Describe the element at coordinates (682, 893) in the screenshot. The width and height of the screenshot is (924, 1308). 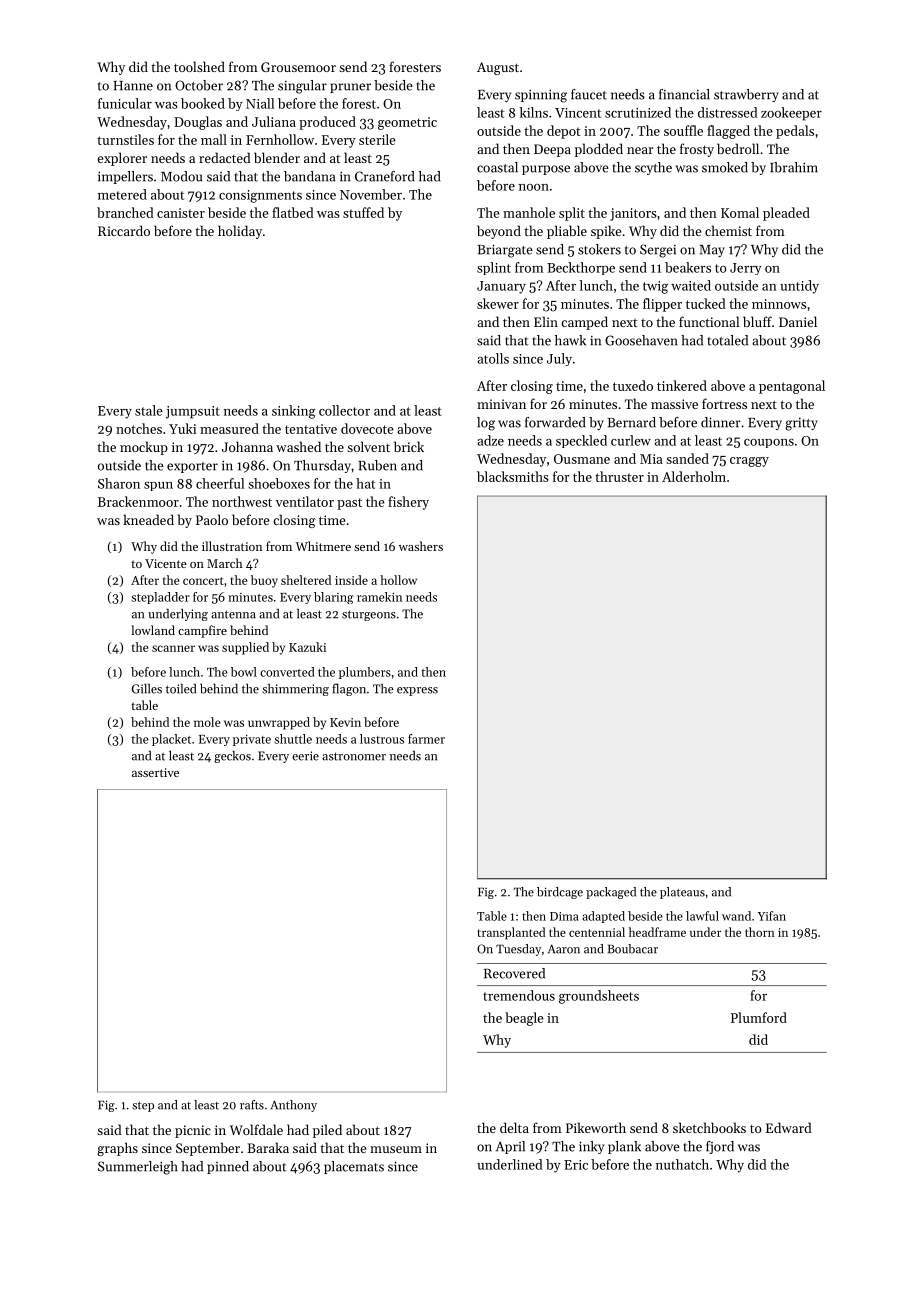
I see `plateaus` at that location.
